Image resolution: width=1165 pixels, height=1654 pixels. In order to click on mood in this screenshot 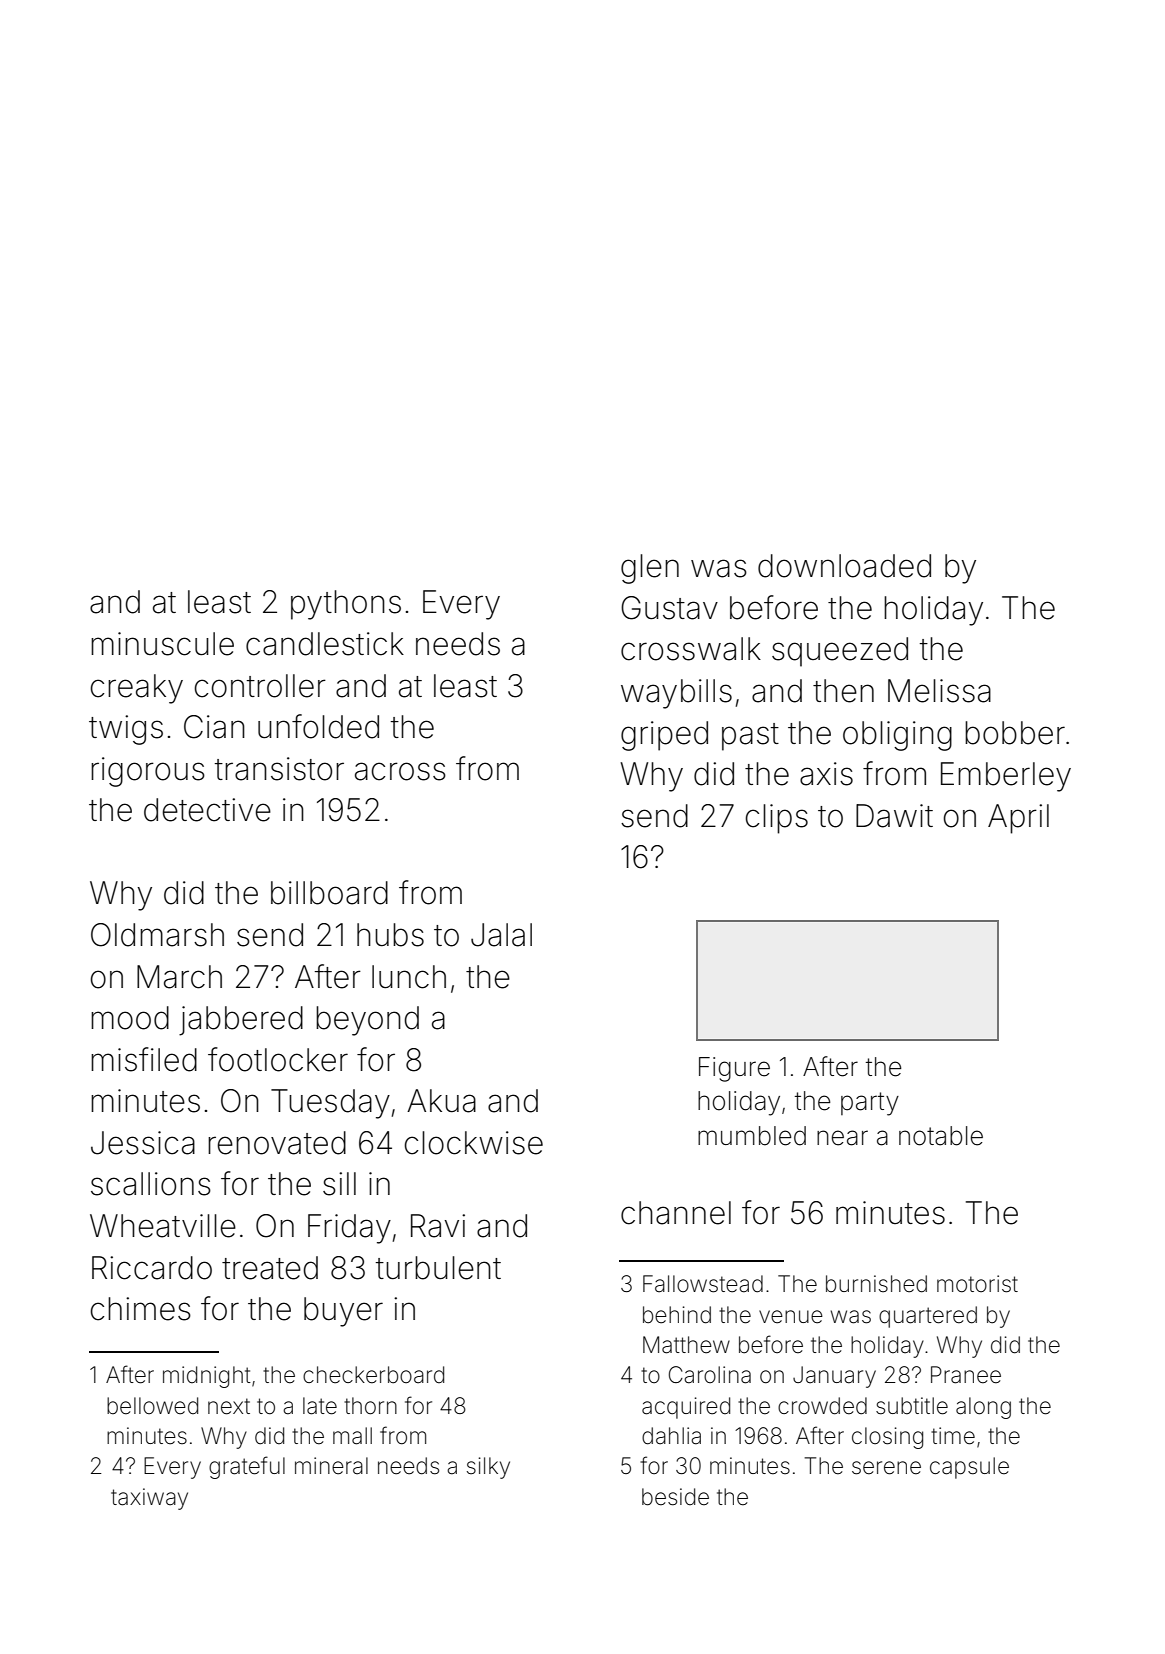, I will do `click(130, 1018)`.
